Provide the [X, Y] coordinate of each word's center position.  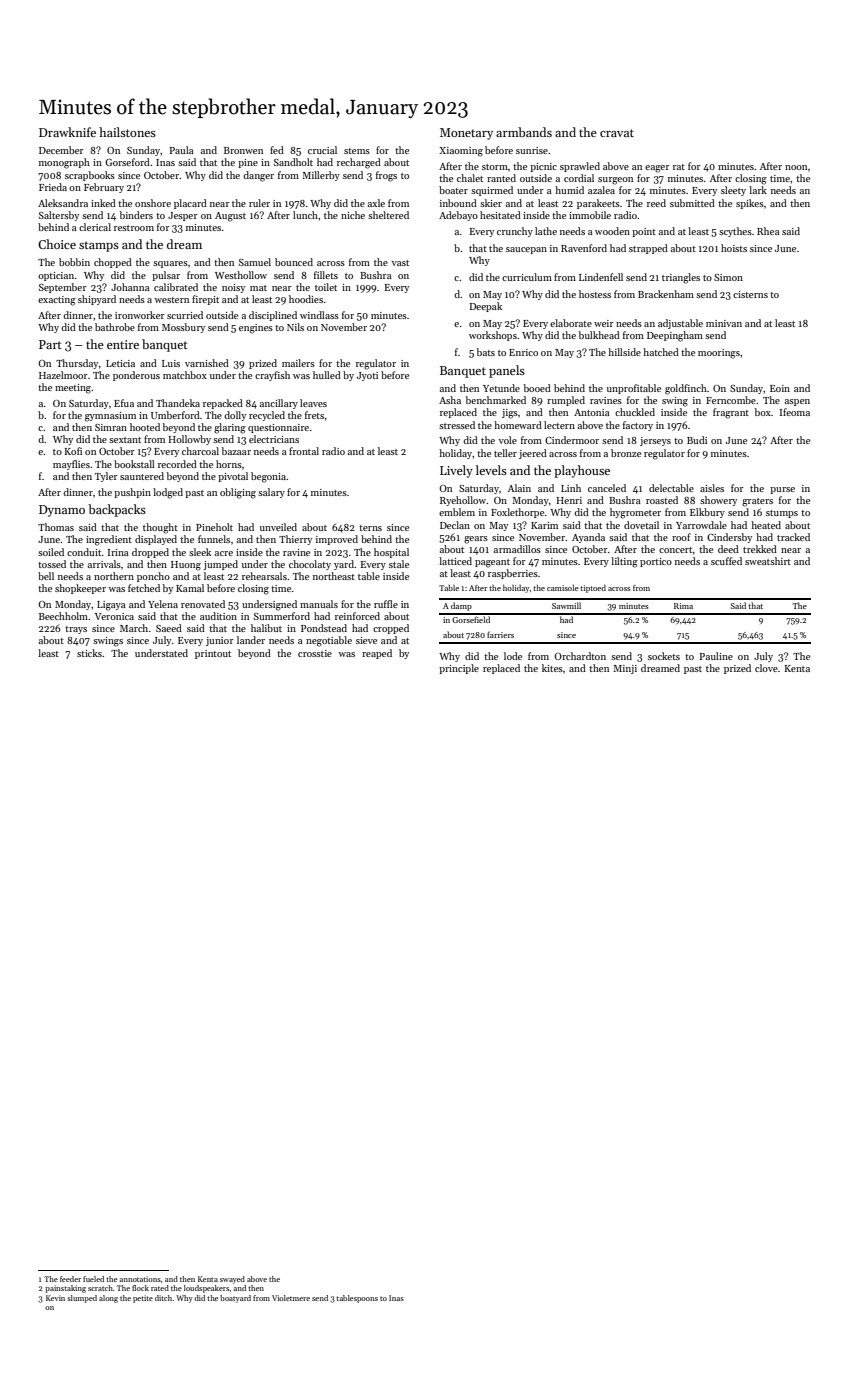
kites [552, 668]
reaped [377, 654]
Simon [728, 277]
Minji [625, 669]
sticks [89, 653]
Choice [57, 244]
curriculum [527, 277]
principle [459, 669]
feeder [70, 1279]
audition [218, 616]
